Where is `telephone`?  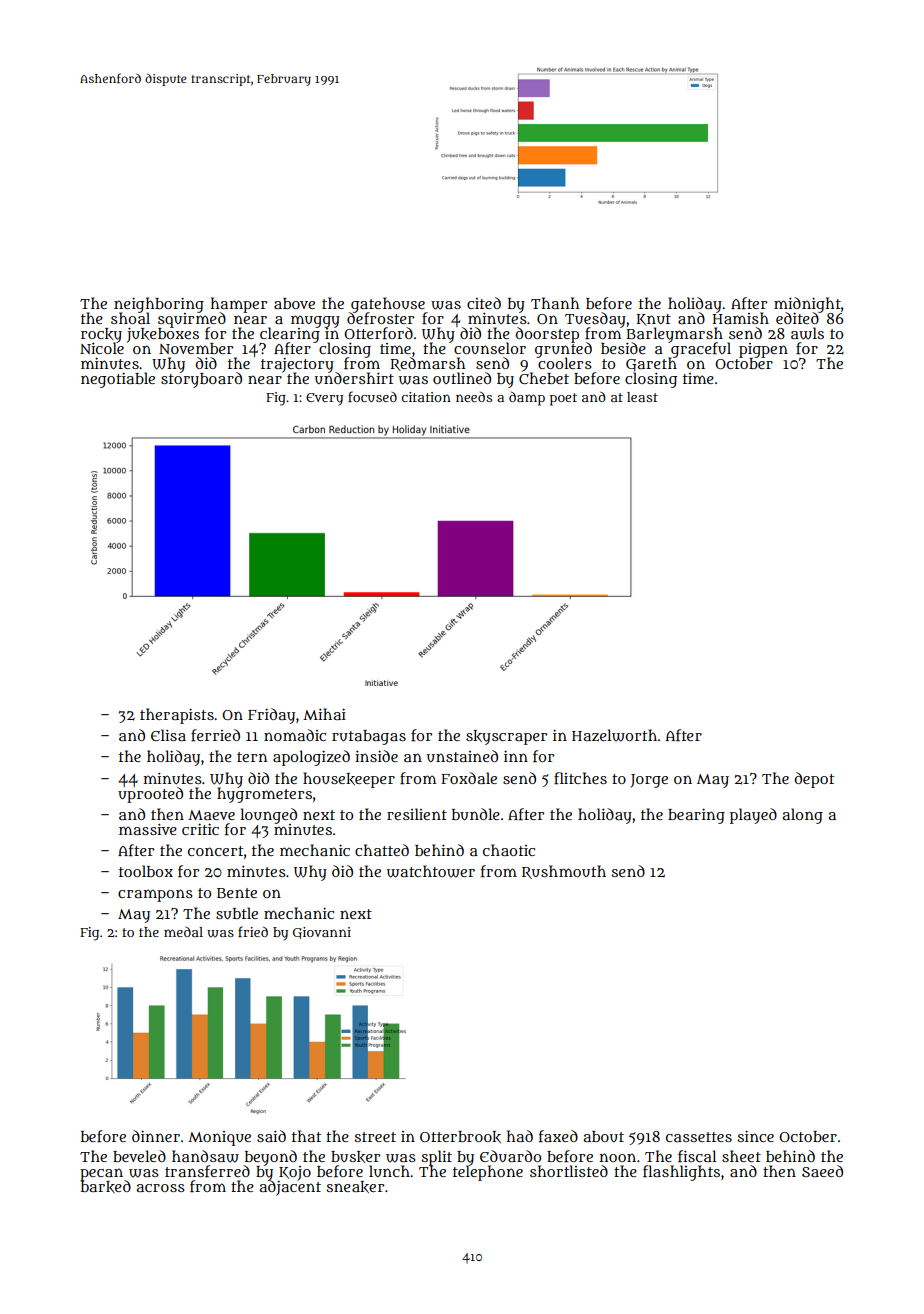 telephone is located at coordinates (488, 1173).
